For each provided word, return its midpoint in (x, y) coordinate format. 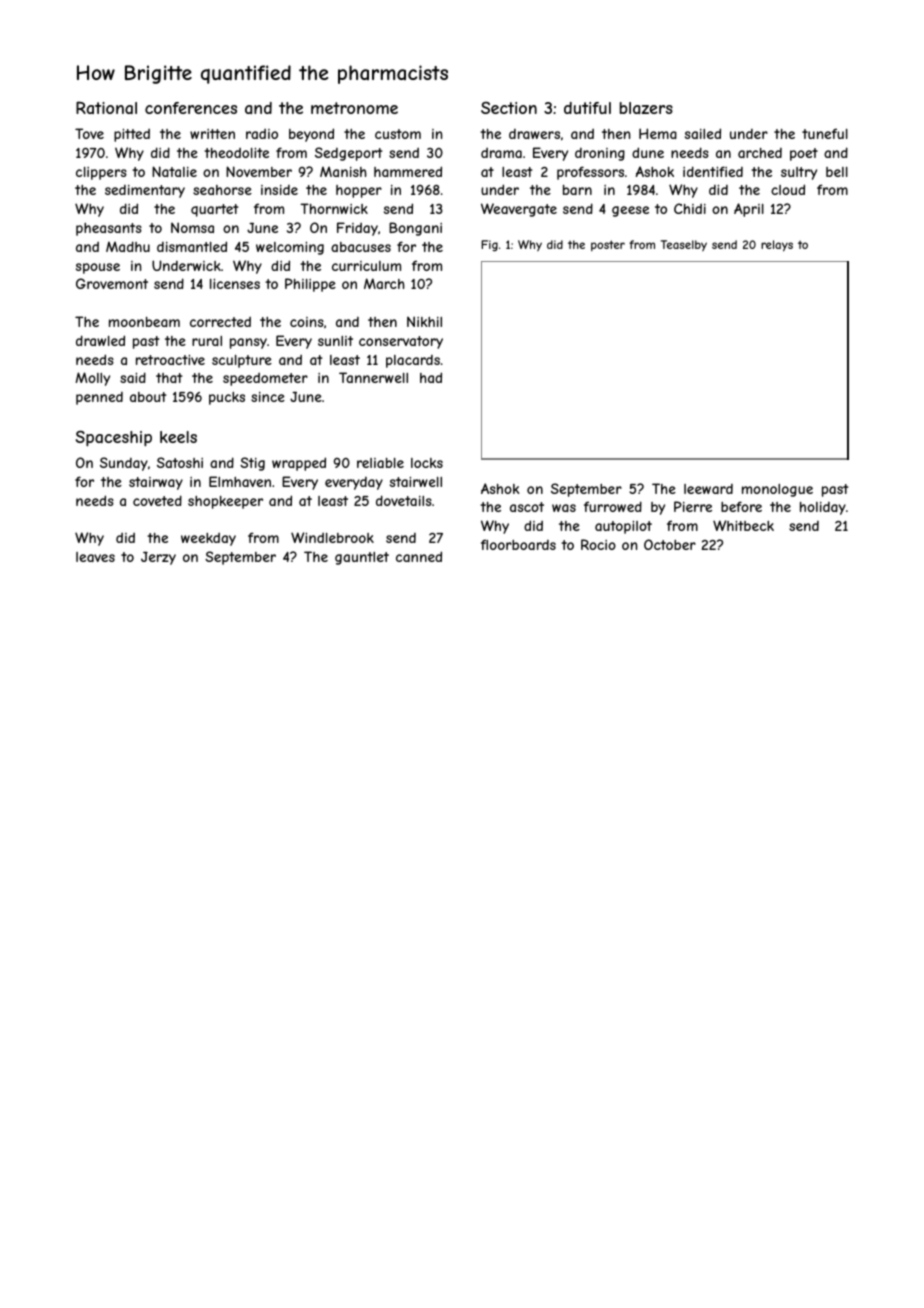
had (431, 377)
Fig (489, 245)
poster (608, 245)
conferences (191, 108)
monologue (777, 490)
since (268, 397)
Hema (658, 133)
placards (413, 361)
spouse (98, 268)
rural (207, 341)
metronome (354, 108)
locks (427, 463)
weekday (208, 539)
